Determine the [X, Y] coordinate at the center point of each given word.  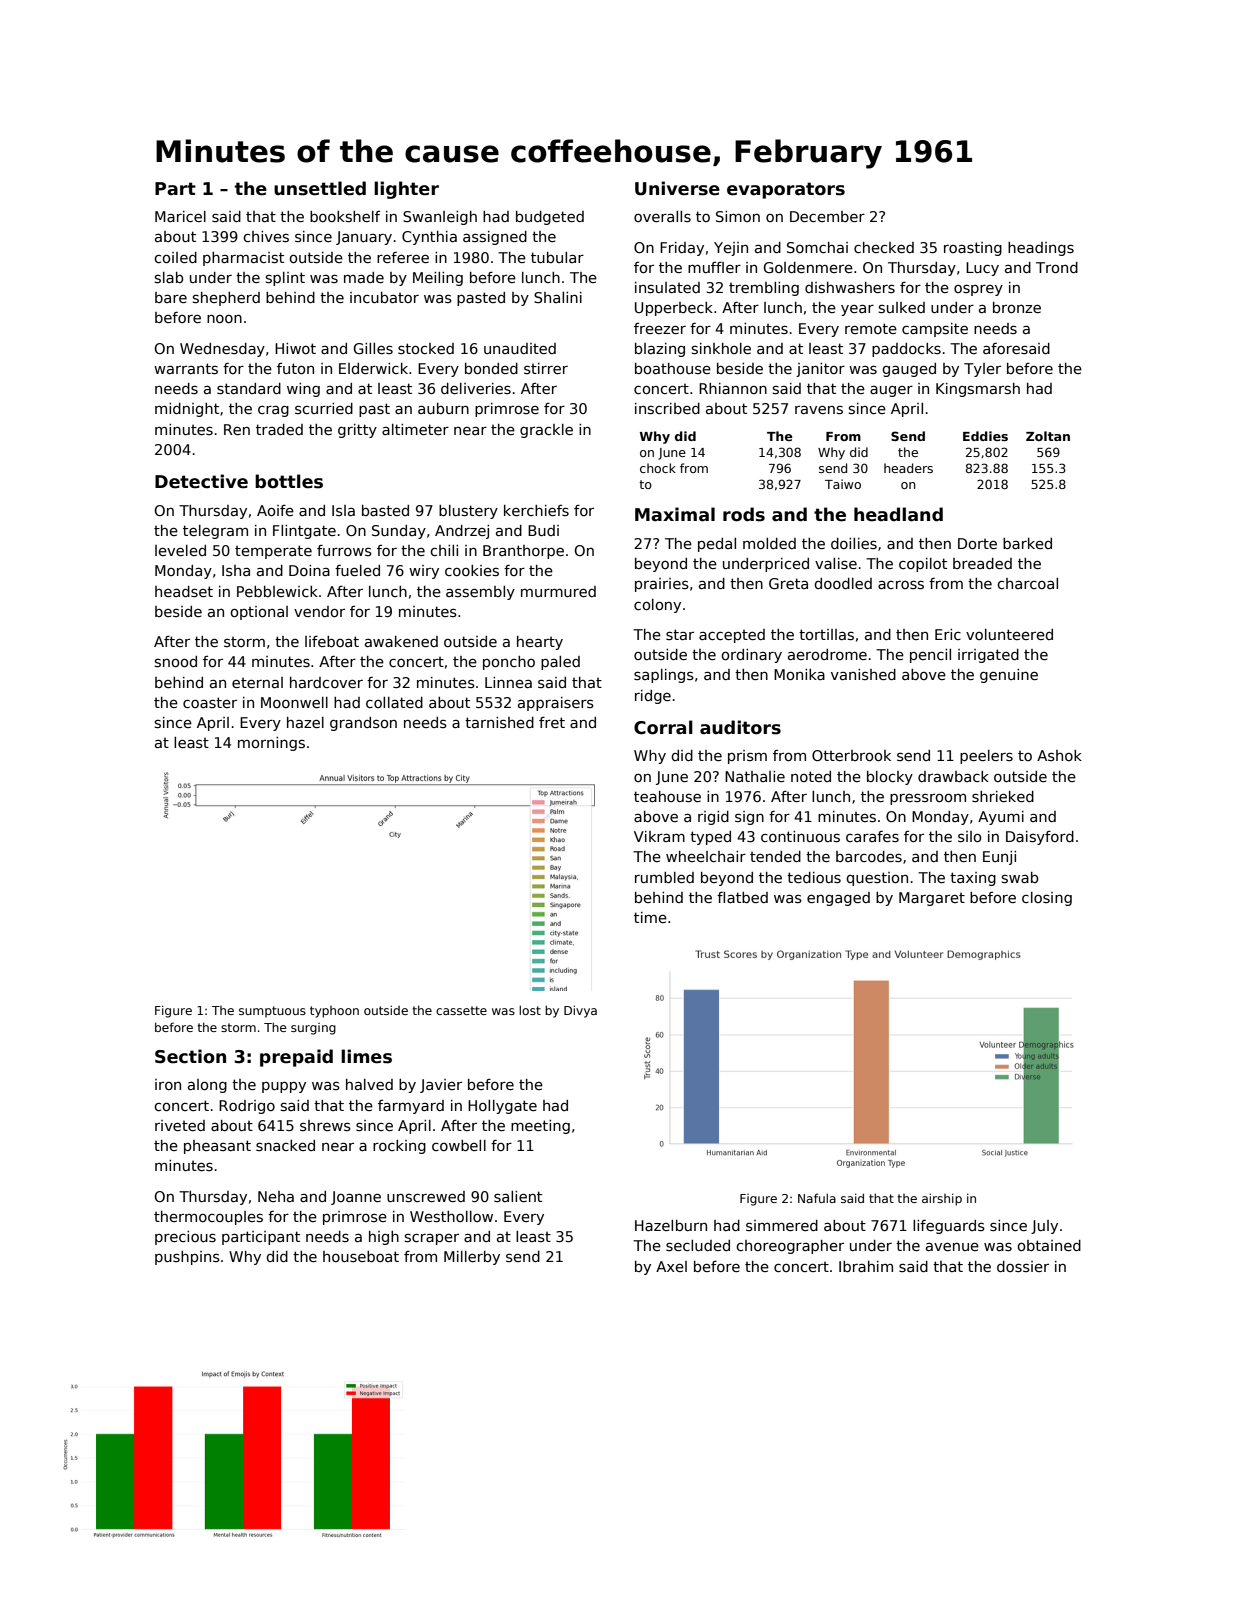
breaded [982, 563]
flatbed [742, 897]
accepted [732, 636]
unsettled [320, 188]
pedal [717, 545]
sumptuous [272, 1012]
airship [942, 1199]
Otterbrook [851, 755]
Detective [201, 481]
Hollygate [502, 1107]
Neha [276, 1196]
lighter [406, 190]
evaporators [786, 190]
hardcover [326, 682]
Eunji [999, 858]
